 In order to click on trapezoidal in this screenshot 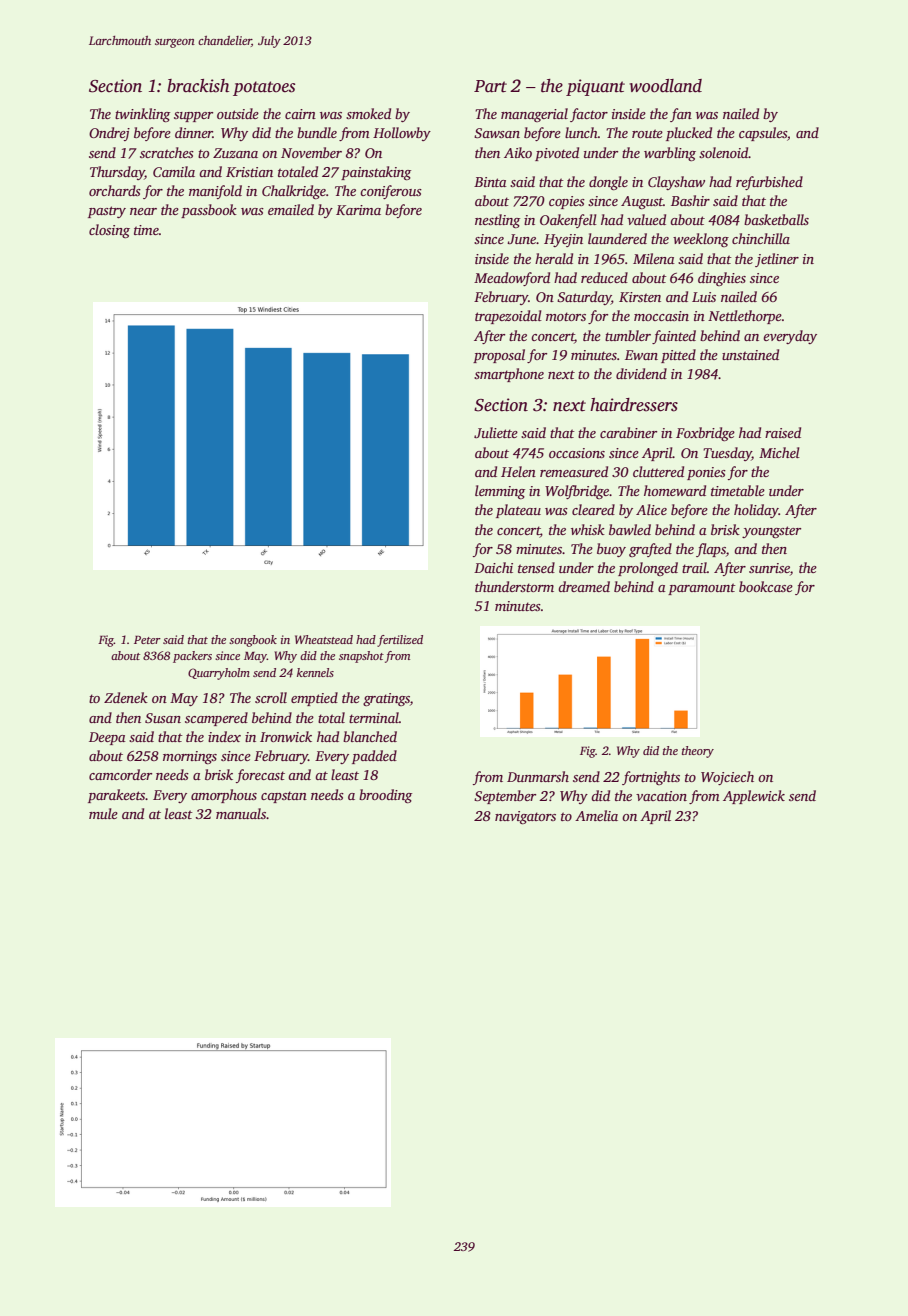, I will do `click(508, 317)`.
